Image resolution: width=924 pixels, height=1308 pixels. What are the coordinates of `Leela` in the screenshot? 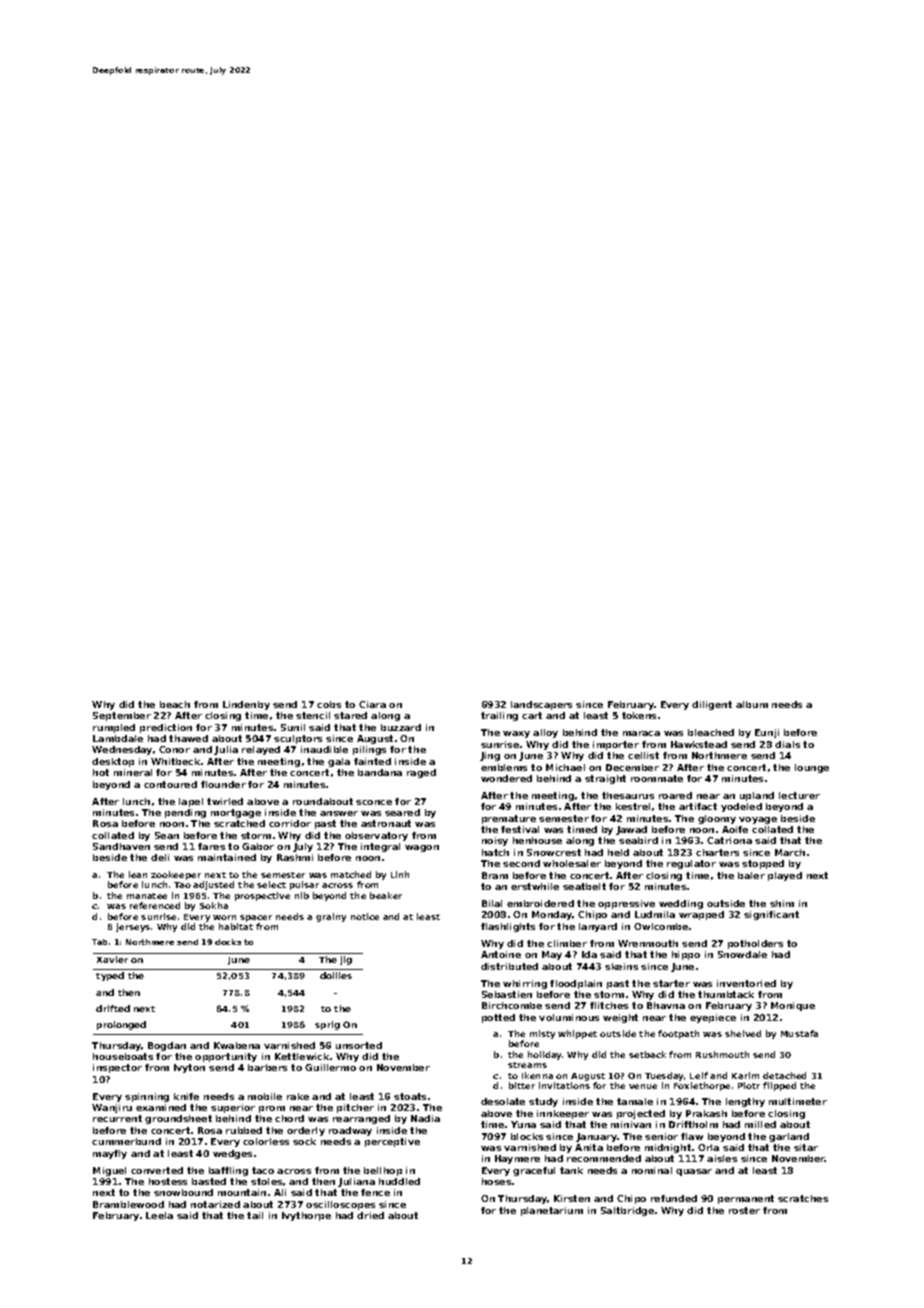 It's located at (159, 1215).
